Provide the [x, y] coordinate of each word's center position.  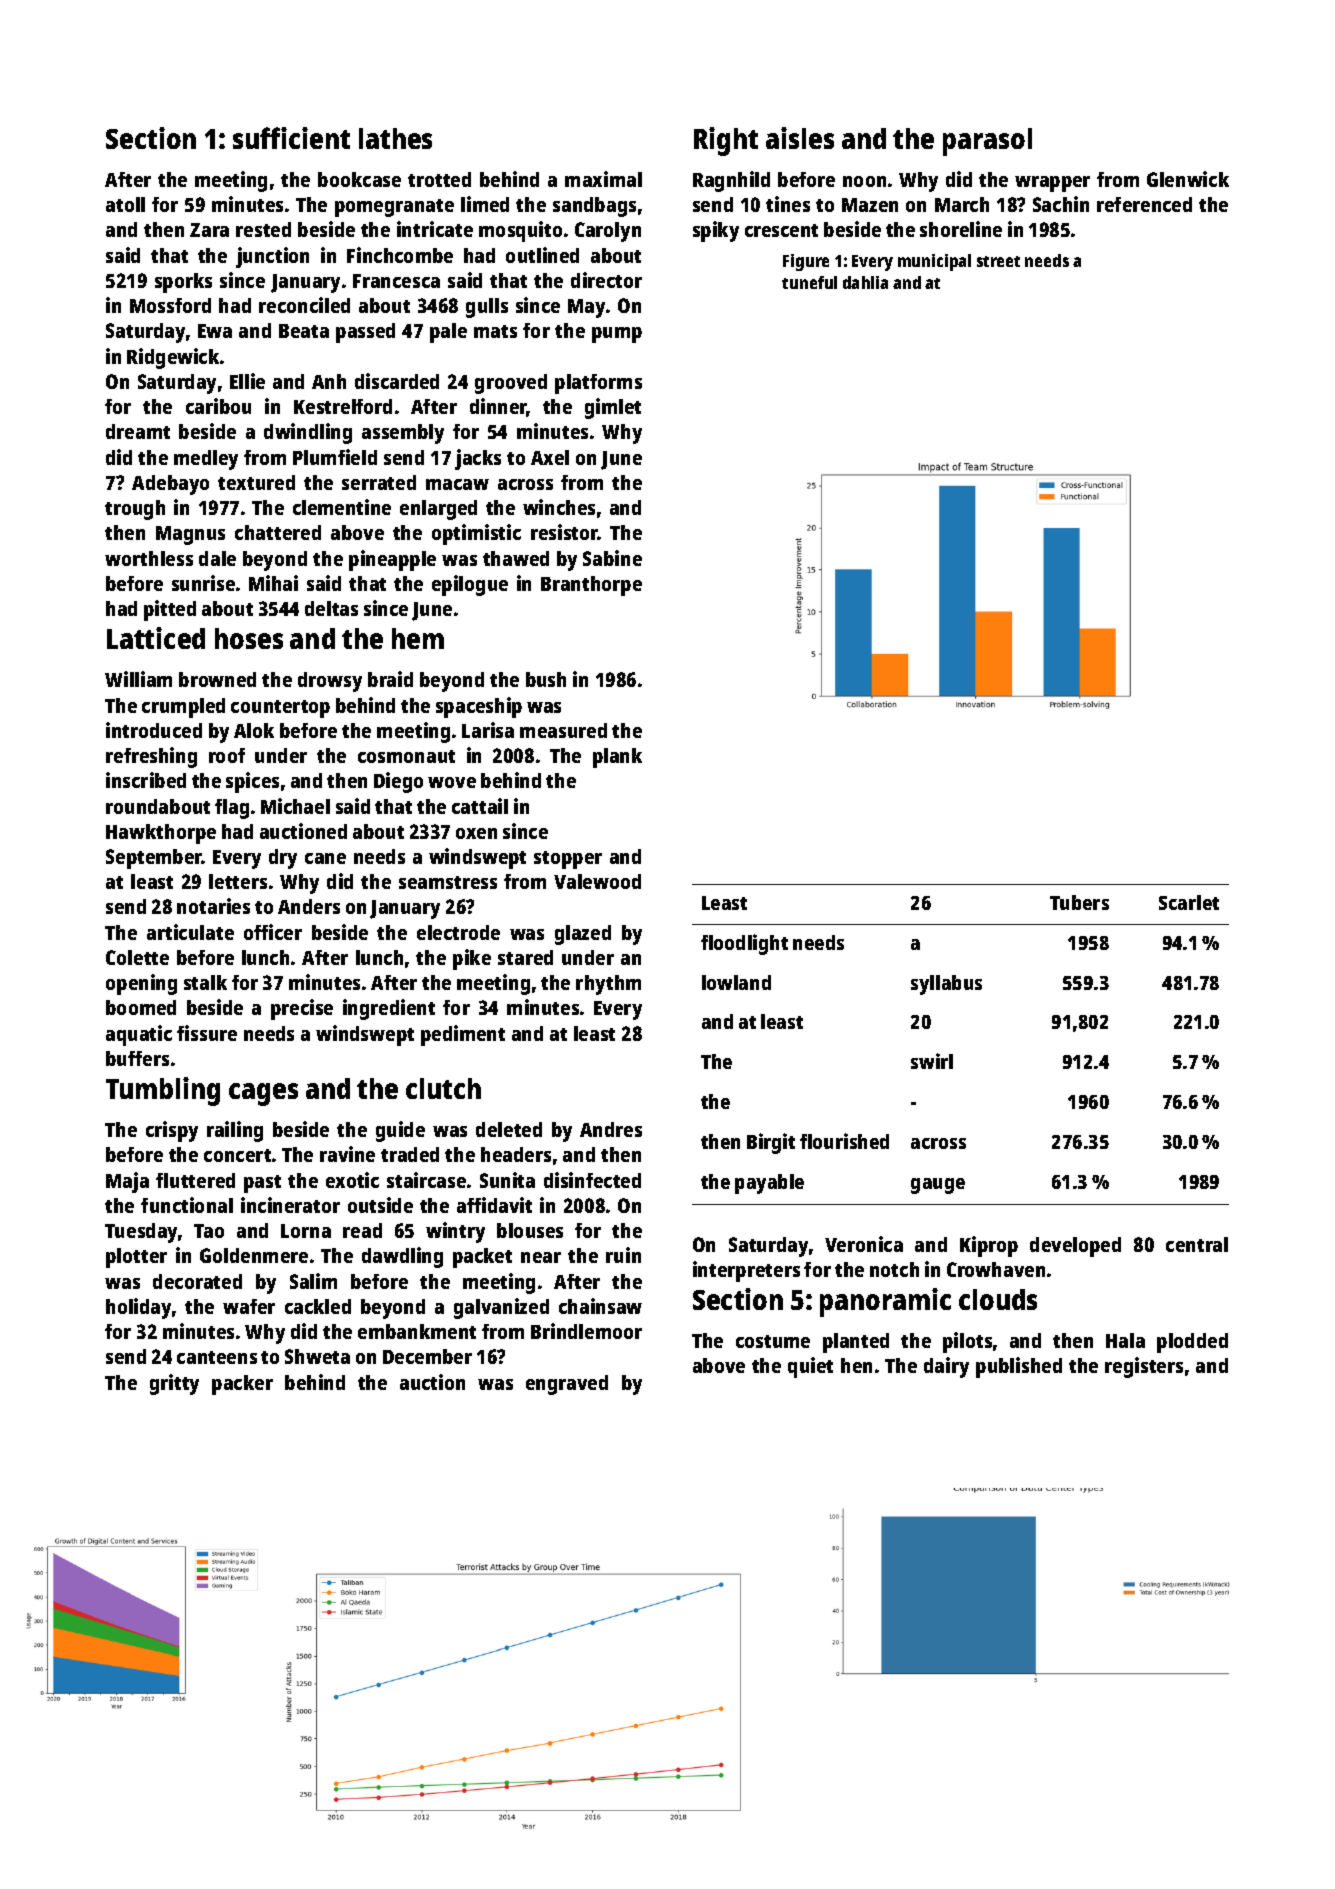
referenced [1144, 204]
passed [365, 333]
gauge [938, 1186]
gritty [174, 1384]
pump [617, 335]
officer [273, 932]
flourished [844, 1141]
